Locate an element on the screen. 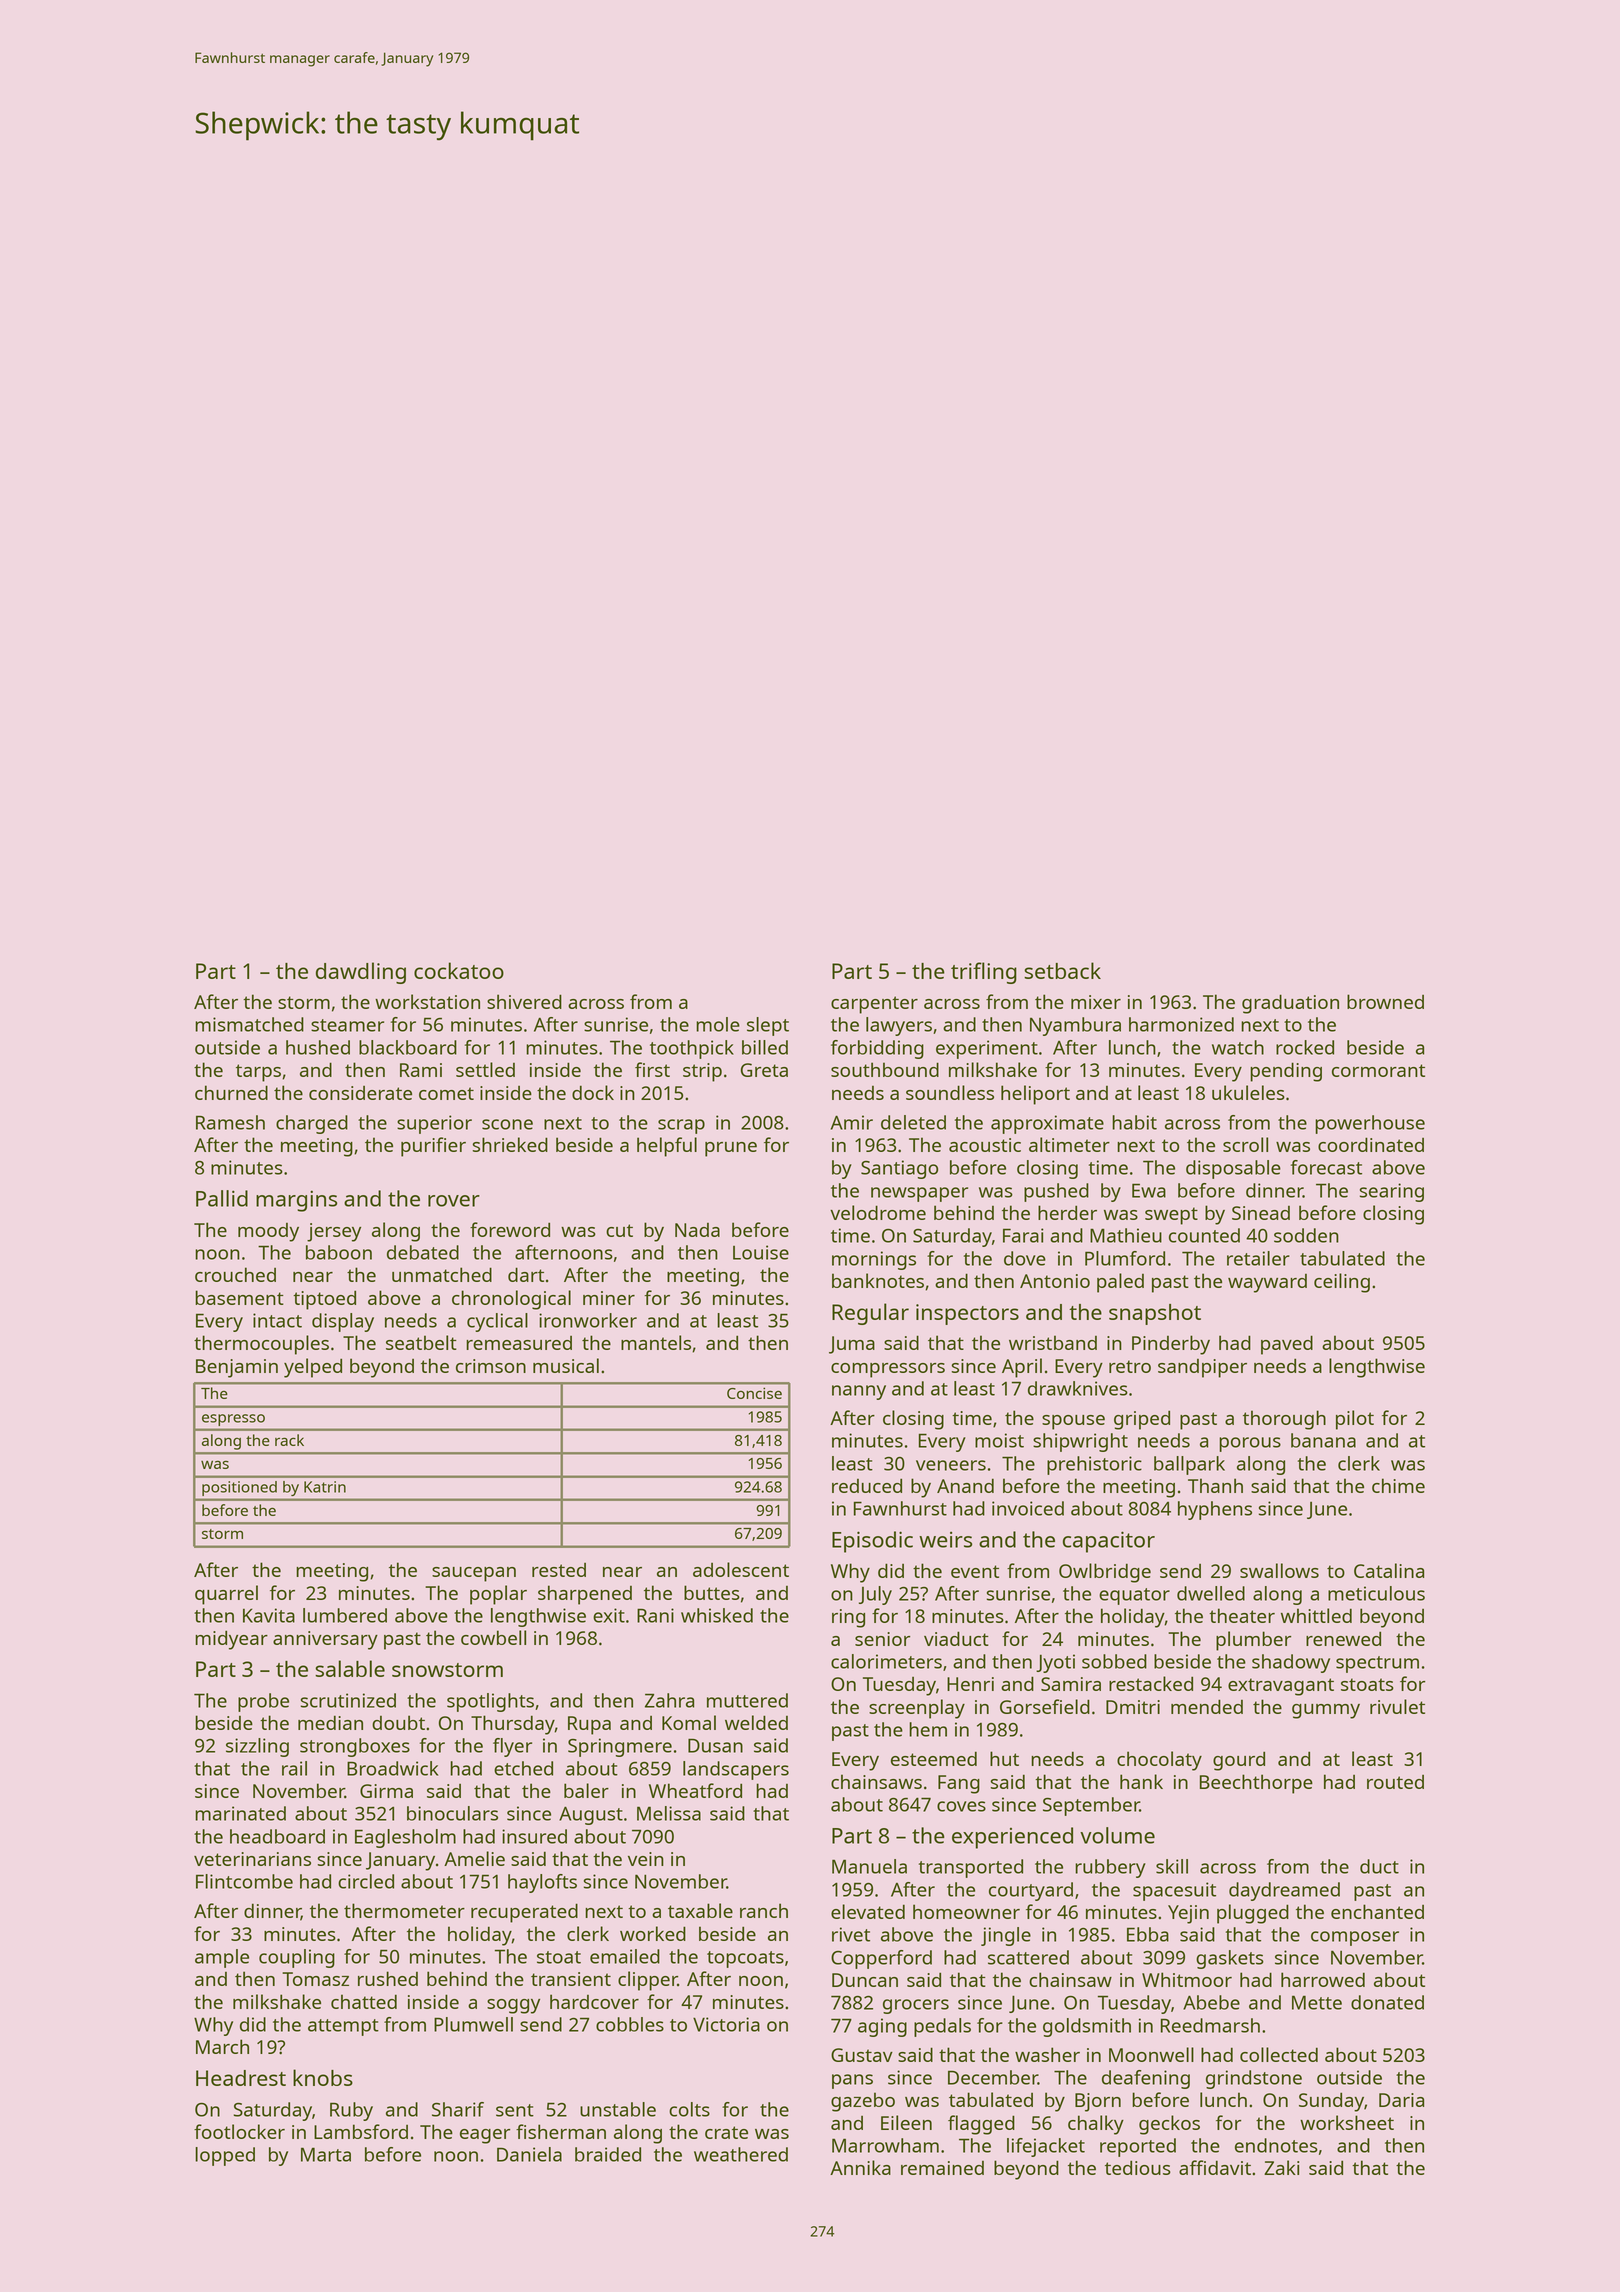  shrieked is located at coordinates (510, 1144).
